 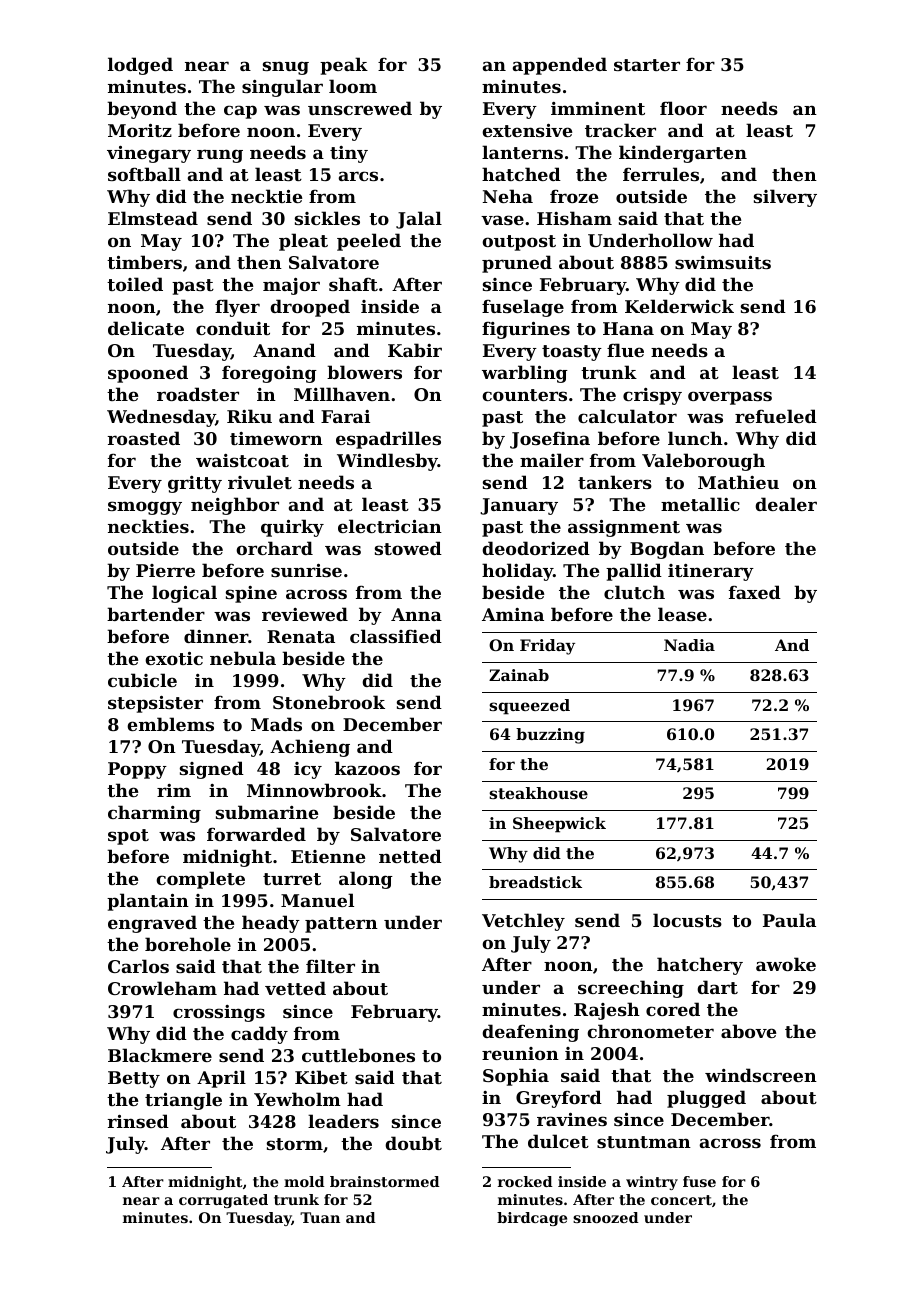 I want to click on Moritz, so click(x=140, y=130).
